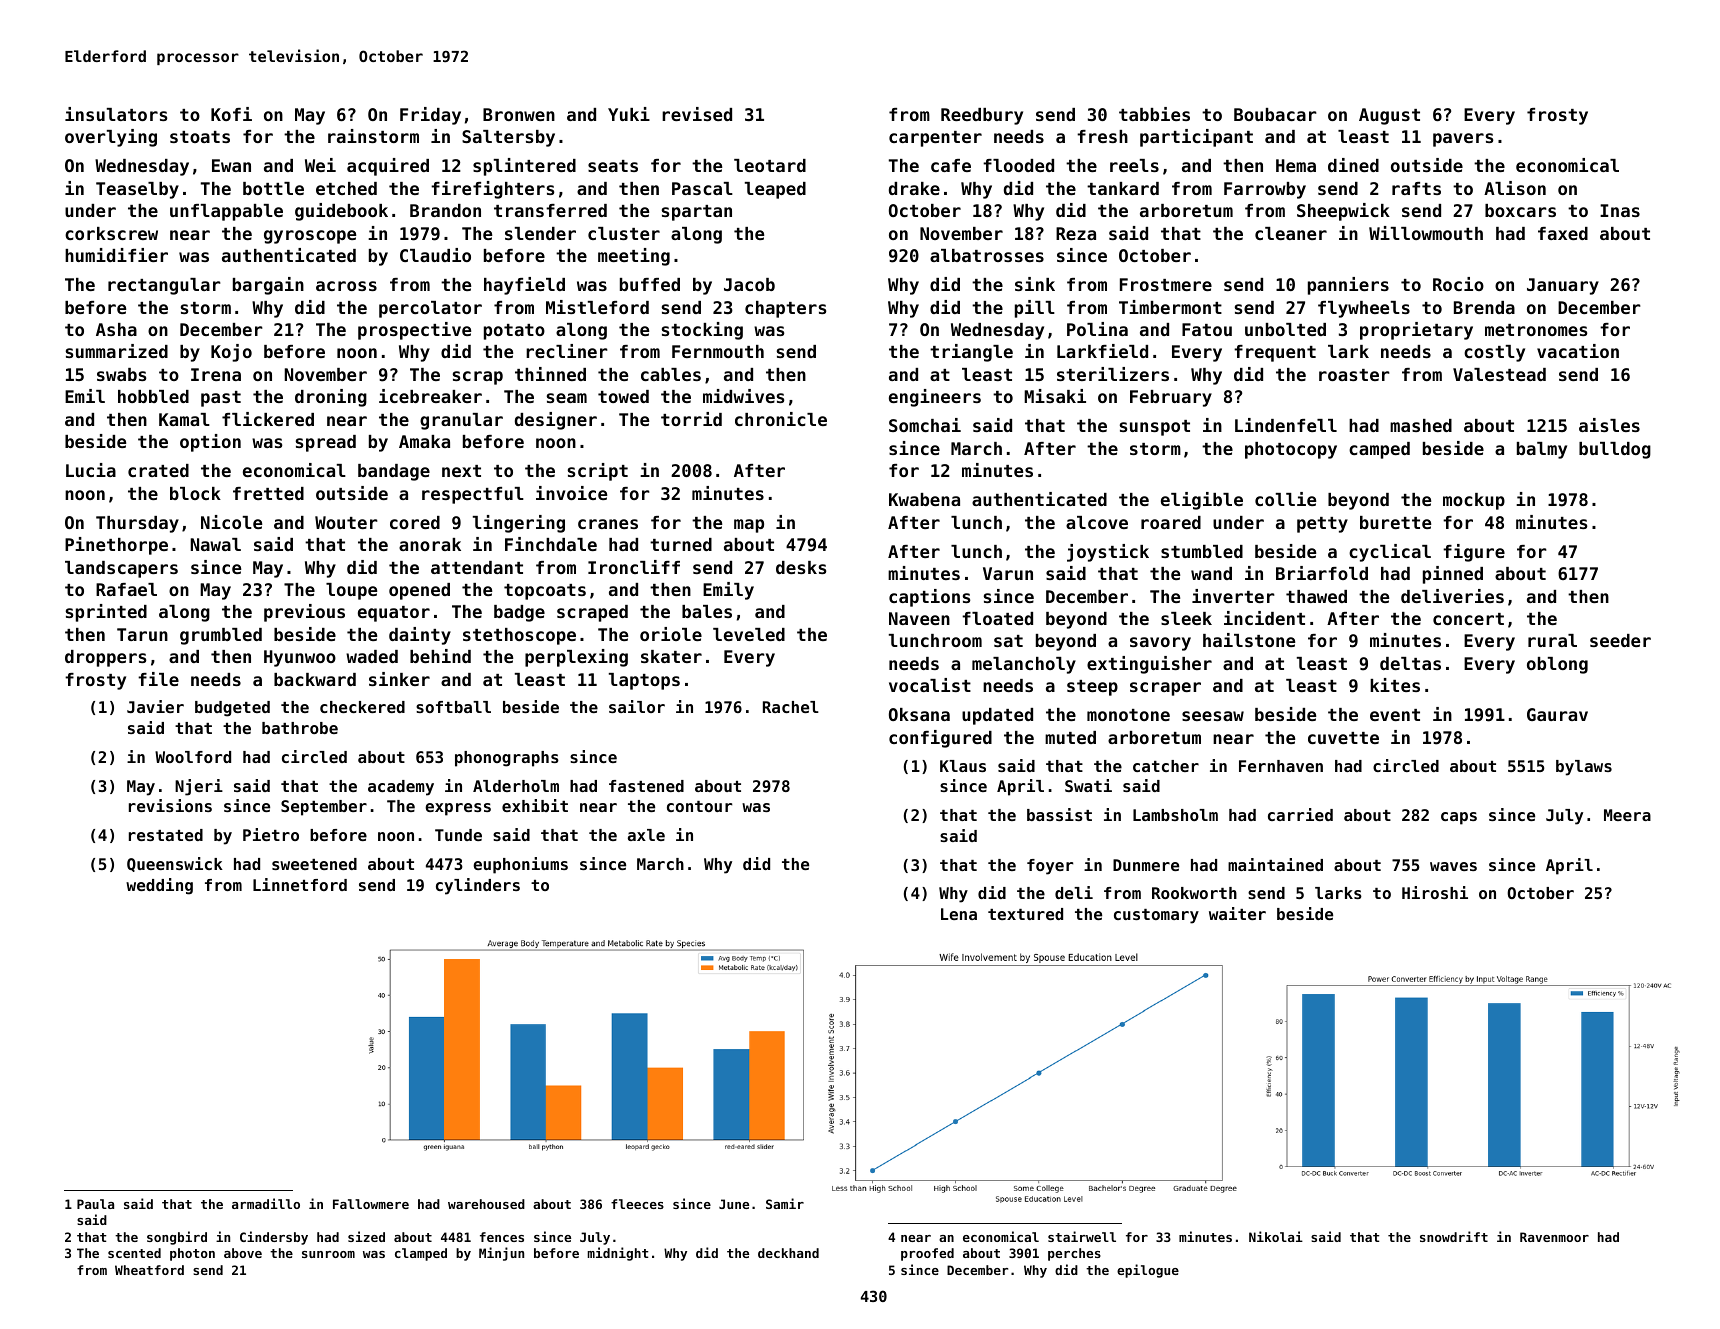  What do you see at coordinates (1554, 1237) in the screenshot?
I see `Ravenmoor` at bounding box center [1554, 1237].
